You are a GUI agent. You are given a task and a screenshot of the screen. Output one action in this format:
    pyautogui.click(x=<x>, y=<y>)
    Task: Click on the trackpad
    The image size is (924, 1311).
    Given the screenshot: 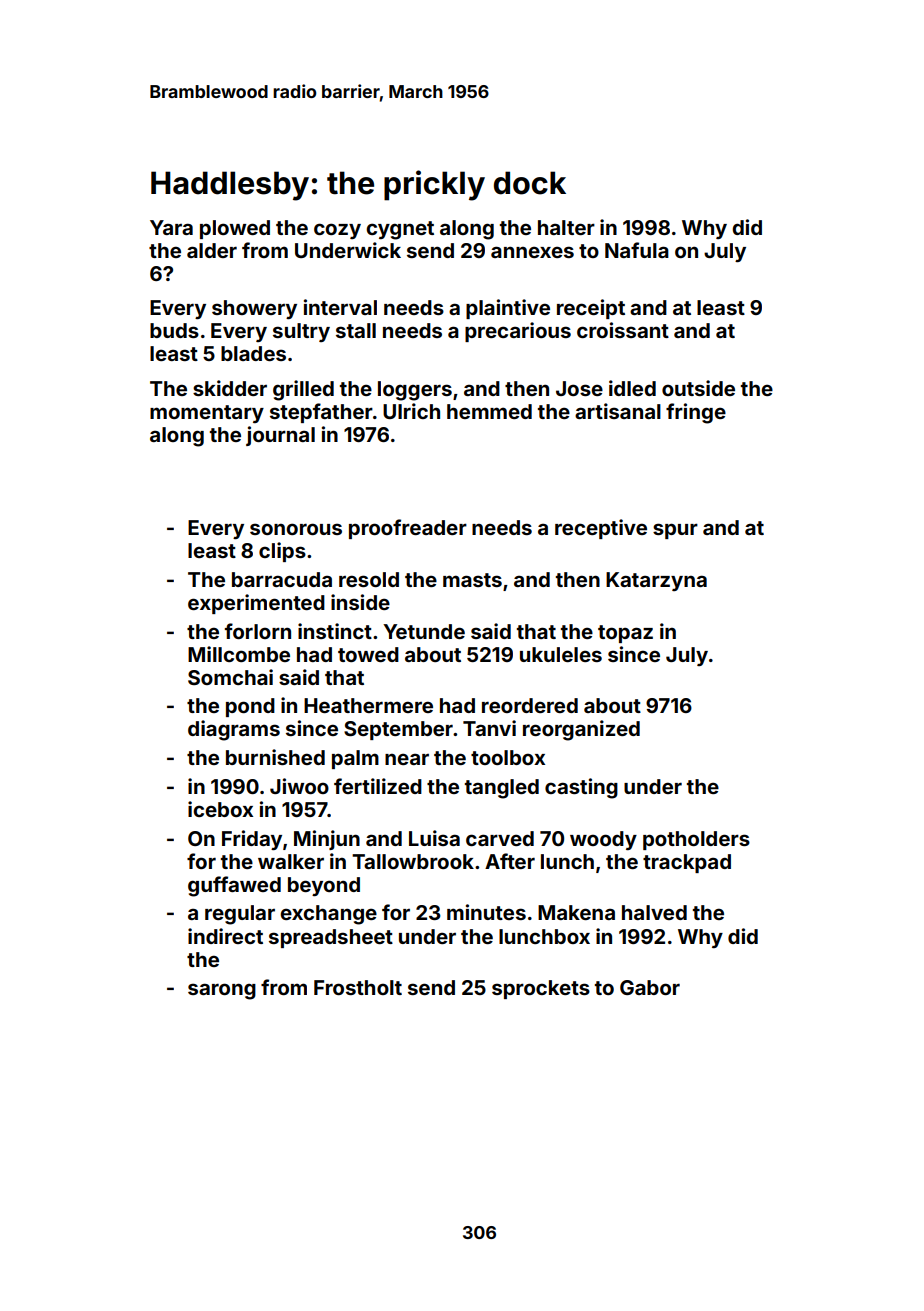 What is the action you would take?
    pyautogui.click(x=687, y=863)
